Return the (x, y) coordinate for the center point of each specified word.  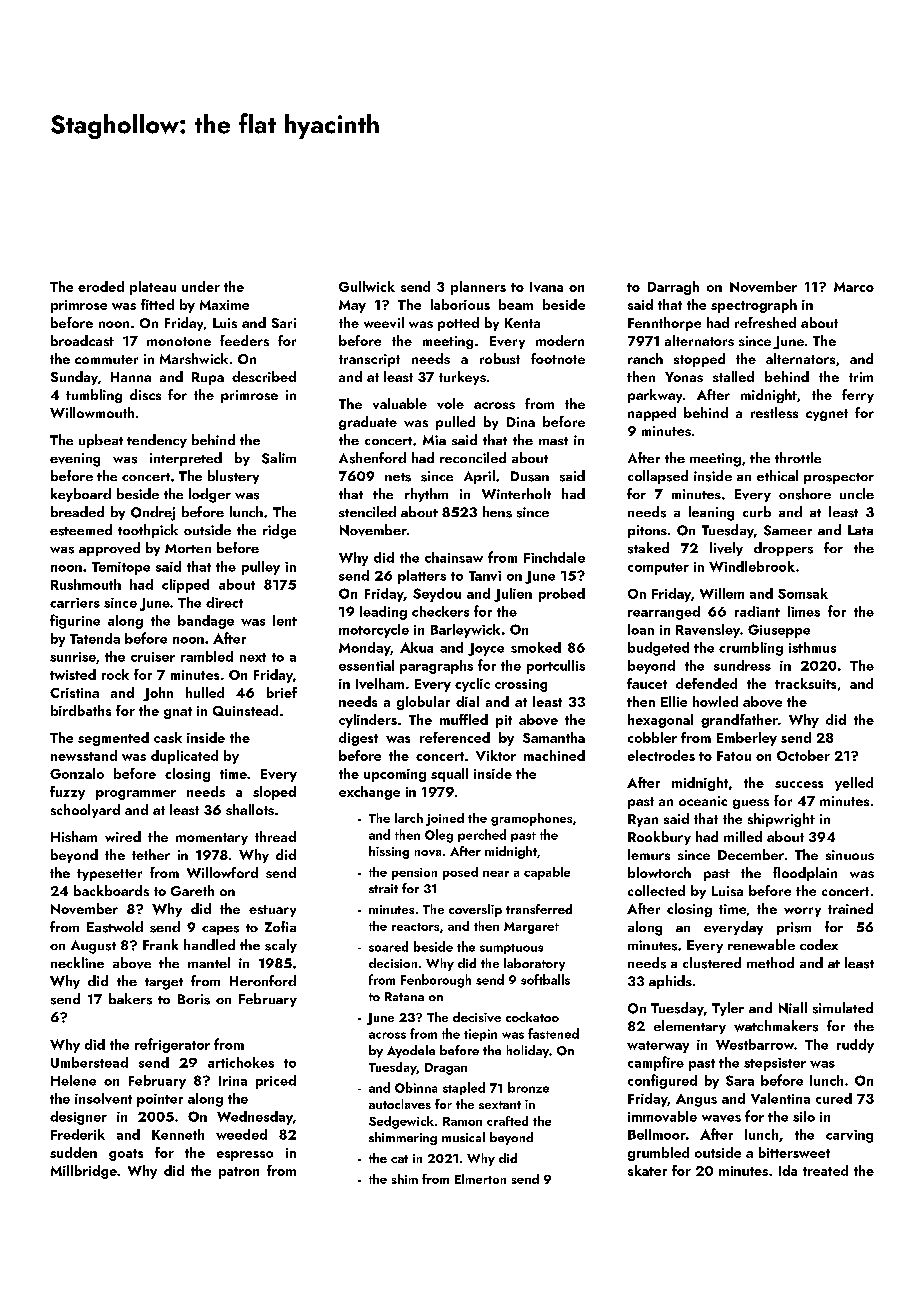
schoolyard (85, 811)
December (751, 854)
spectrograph (754, 306)
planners (478, 288)
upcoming (395, 775)
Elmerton (480, 1179)
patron (239, 1173)
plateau (153, 288)
